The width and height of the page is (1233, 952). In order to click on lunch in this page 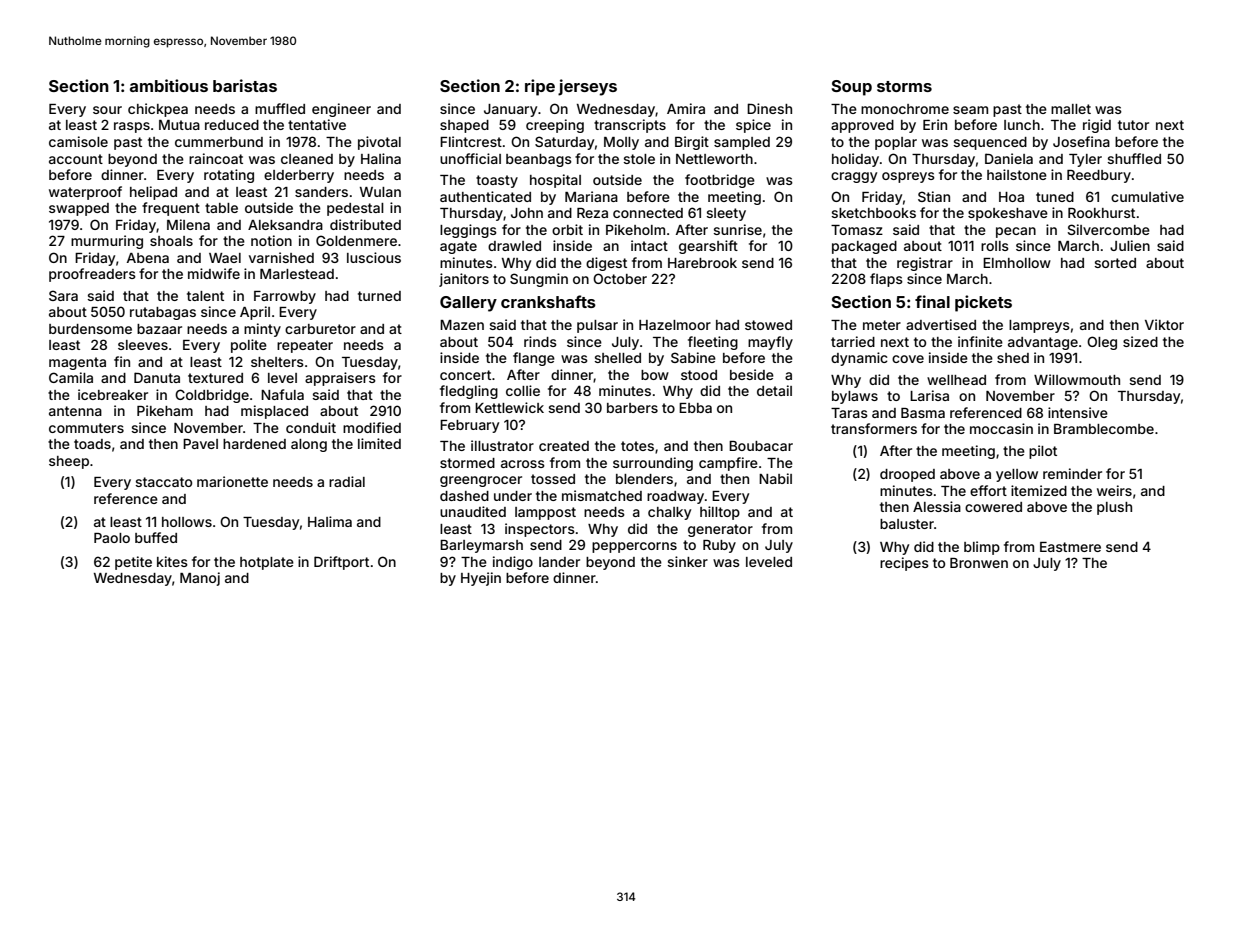, I will do `click(1022, 125)`.
